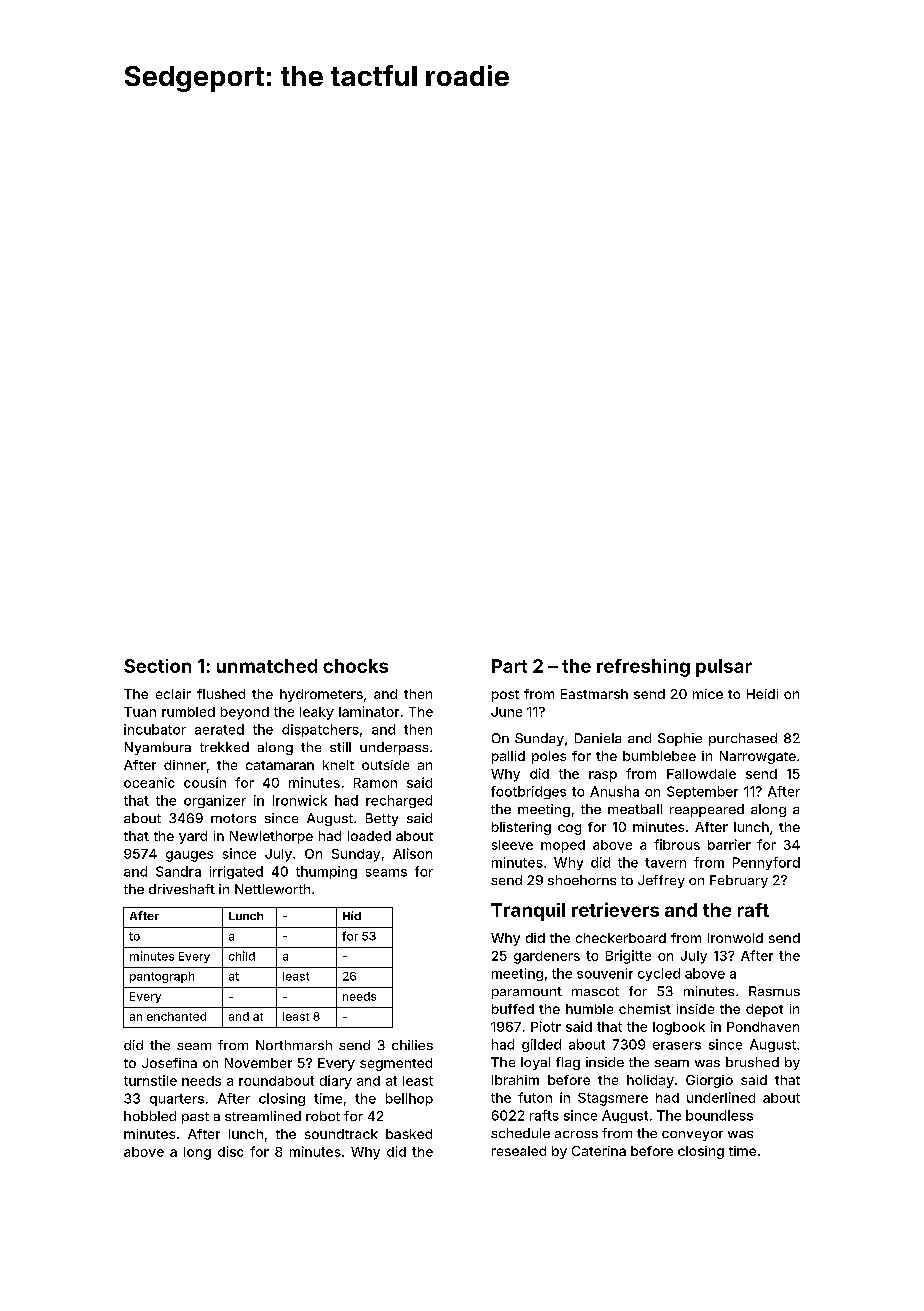 This image has height=1311, width=924. I want to click on barrier, so click(729, 844).
